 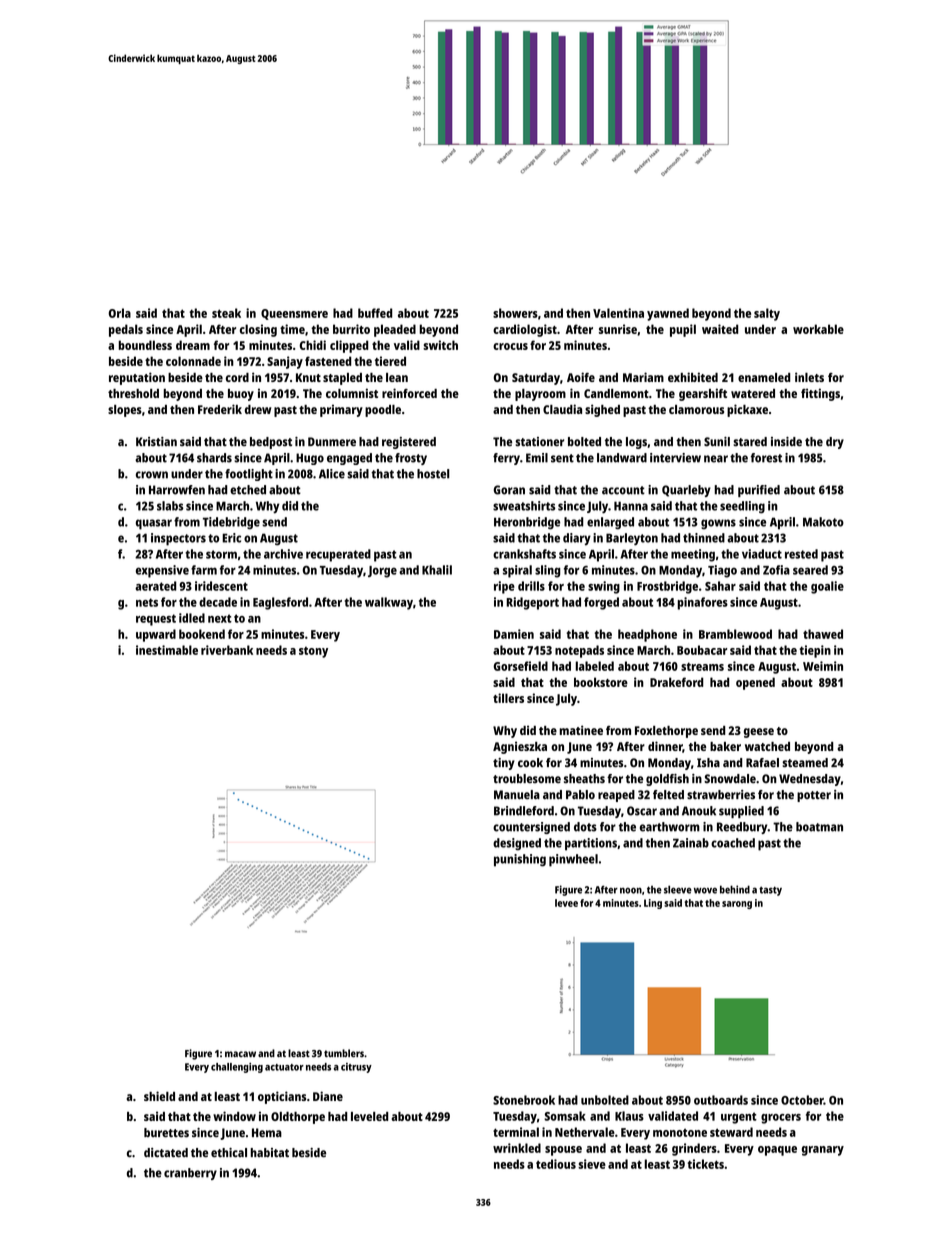 I want to click on shield, so click(x=159, y=1096).
